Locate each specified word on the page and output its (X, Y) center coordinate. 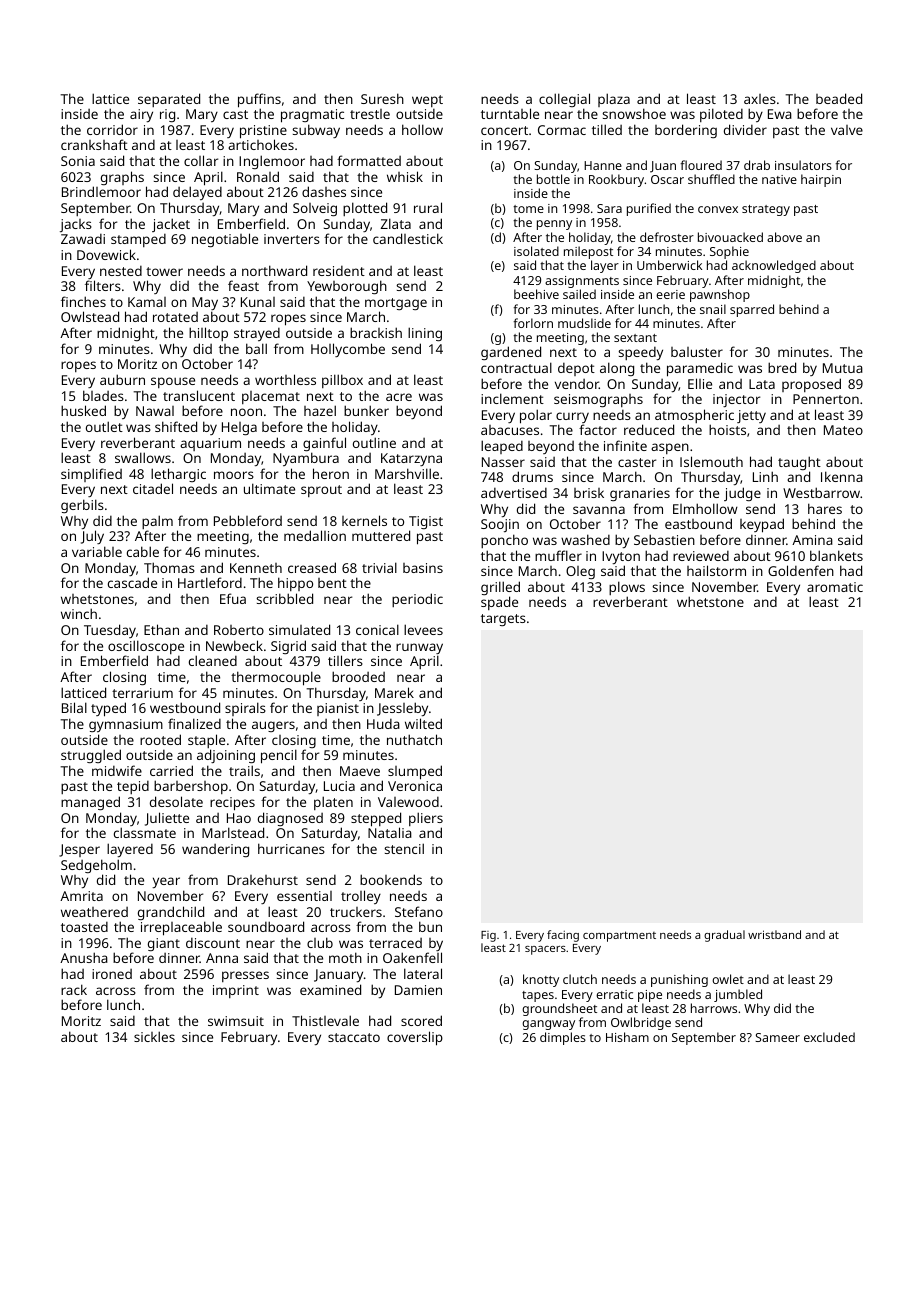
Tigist (426, 522)
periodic (417, 600)
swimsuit (236, 1021)
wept (427, 101)
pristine (263, 132)
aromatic (835, 587)
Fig (488, 936)
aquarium (210, 444)
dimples (563, 1038)
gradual (724, 936)
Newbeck (234, 645)
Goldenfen (801, 570)
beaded (839, 98)
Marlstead (233, 832)
